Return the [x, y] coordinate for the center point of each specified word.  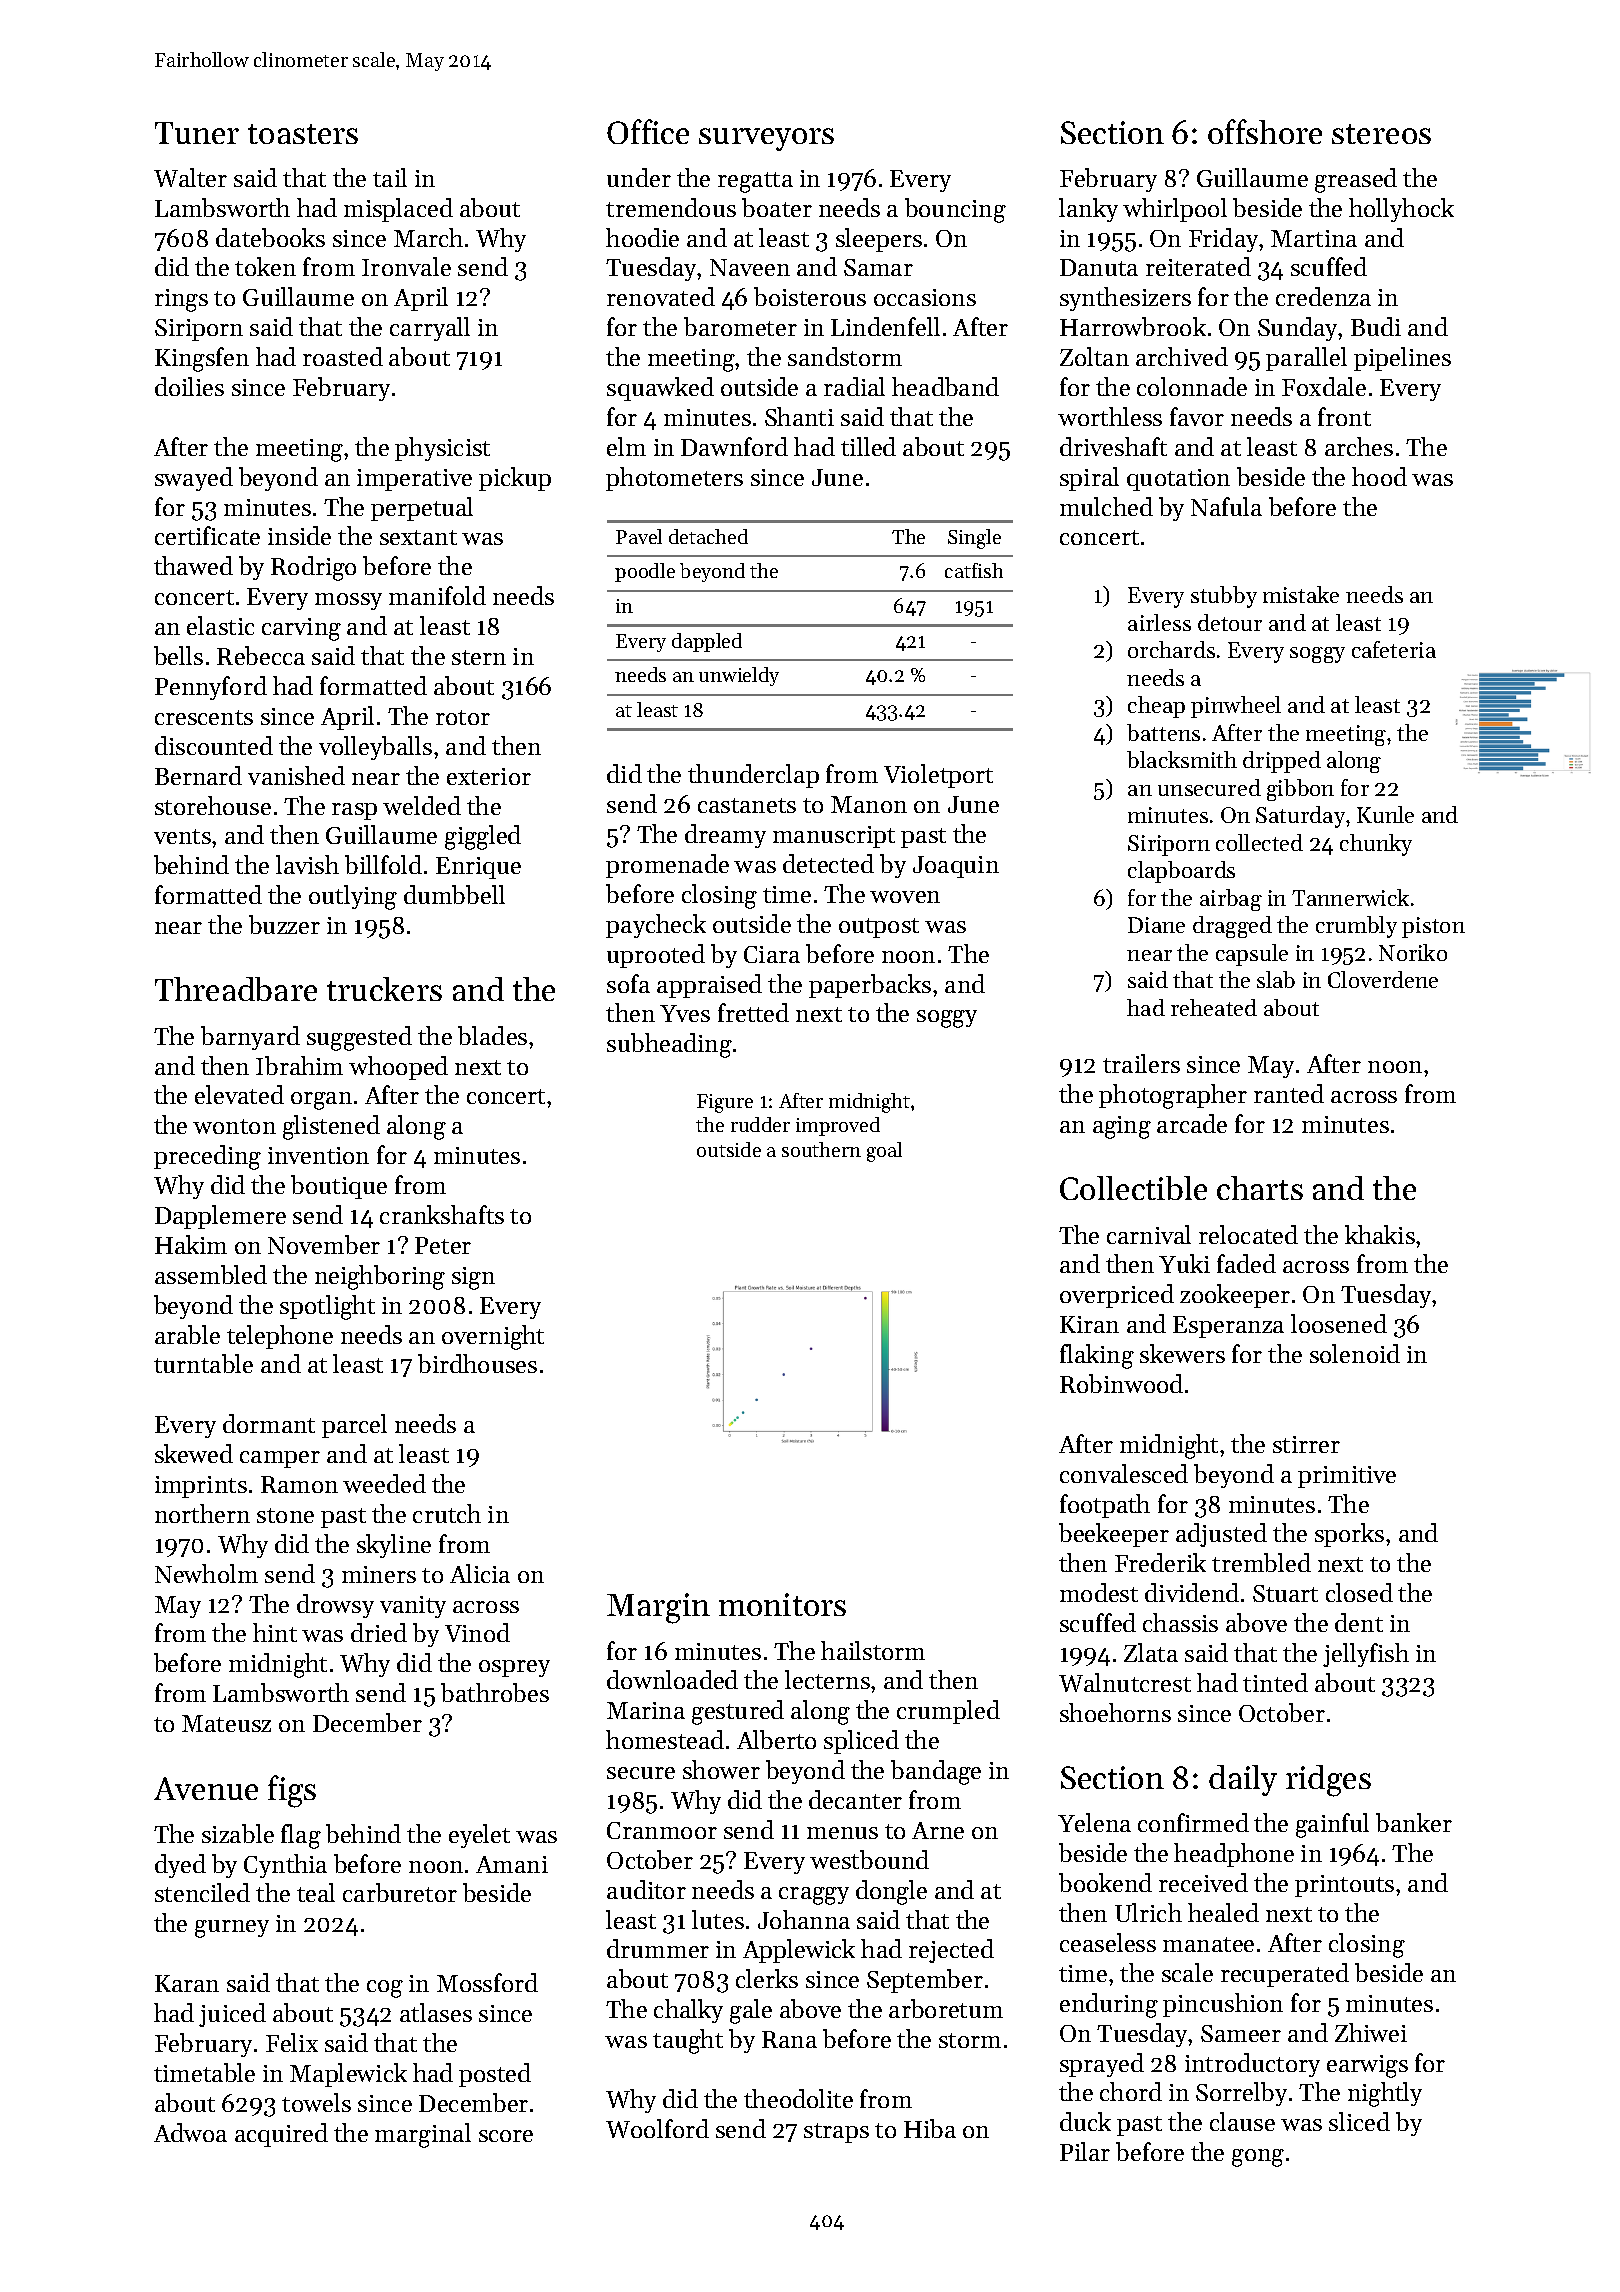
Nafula [1226, 506]
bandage [936, 1772]
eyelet [479, 1836]
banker [1414, 1822]
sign [473, 1278]
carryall [430, 329]
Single [974, 539]
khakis [1380, 1234]
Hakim [191, 1244]
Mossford [487, 1982]
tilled [868, 446]
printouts [1344, 1886]
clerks [767, 1978]
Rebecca [261, 655]
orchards [1171, 649]
